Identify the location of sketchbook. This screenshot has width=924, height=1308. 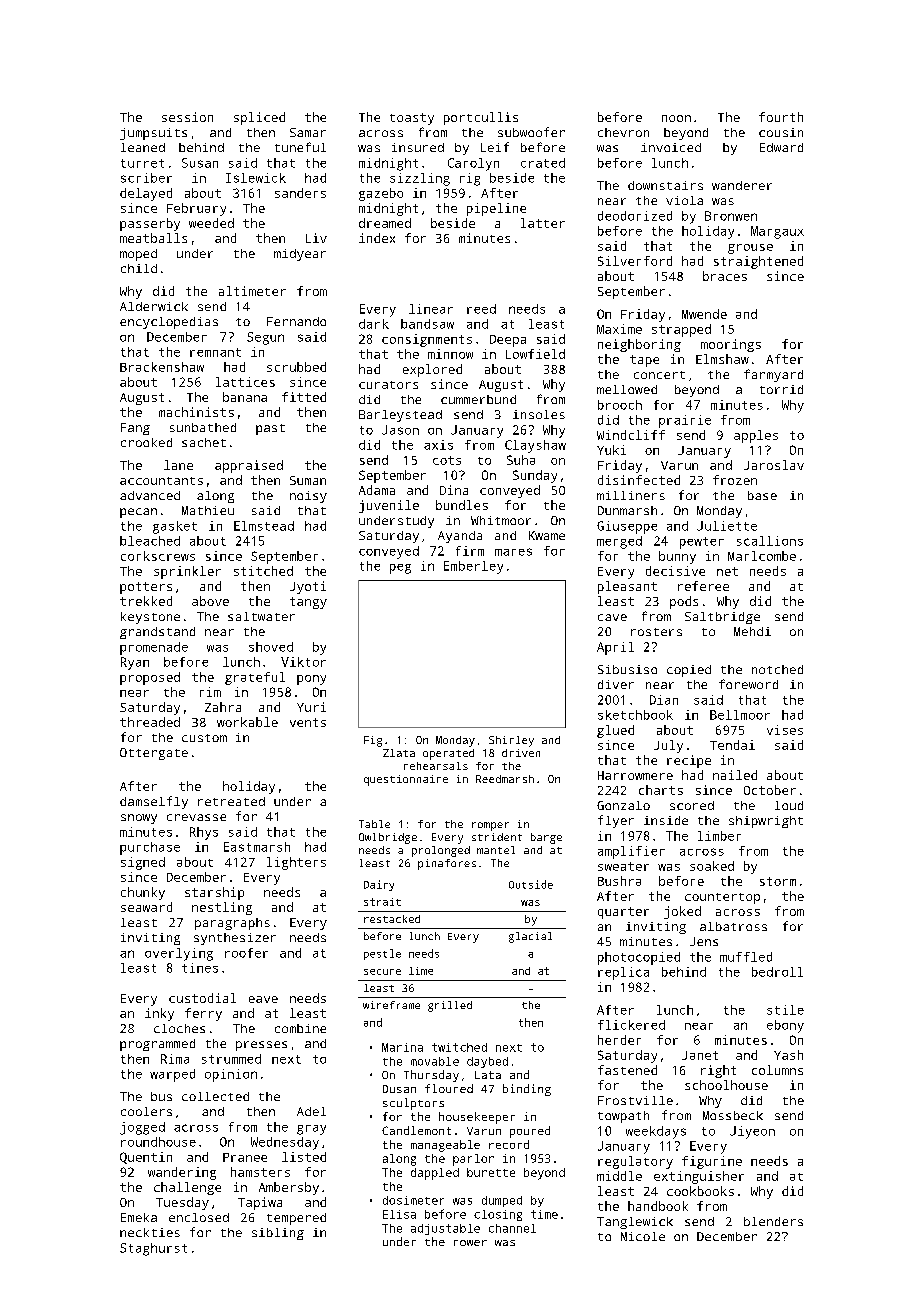
(635, 715).
